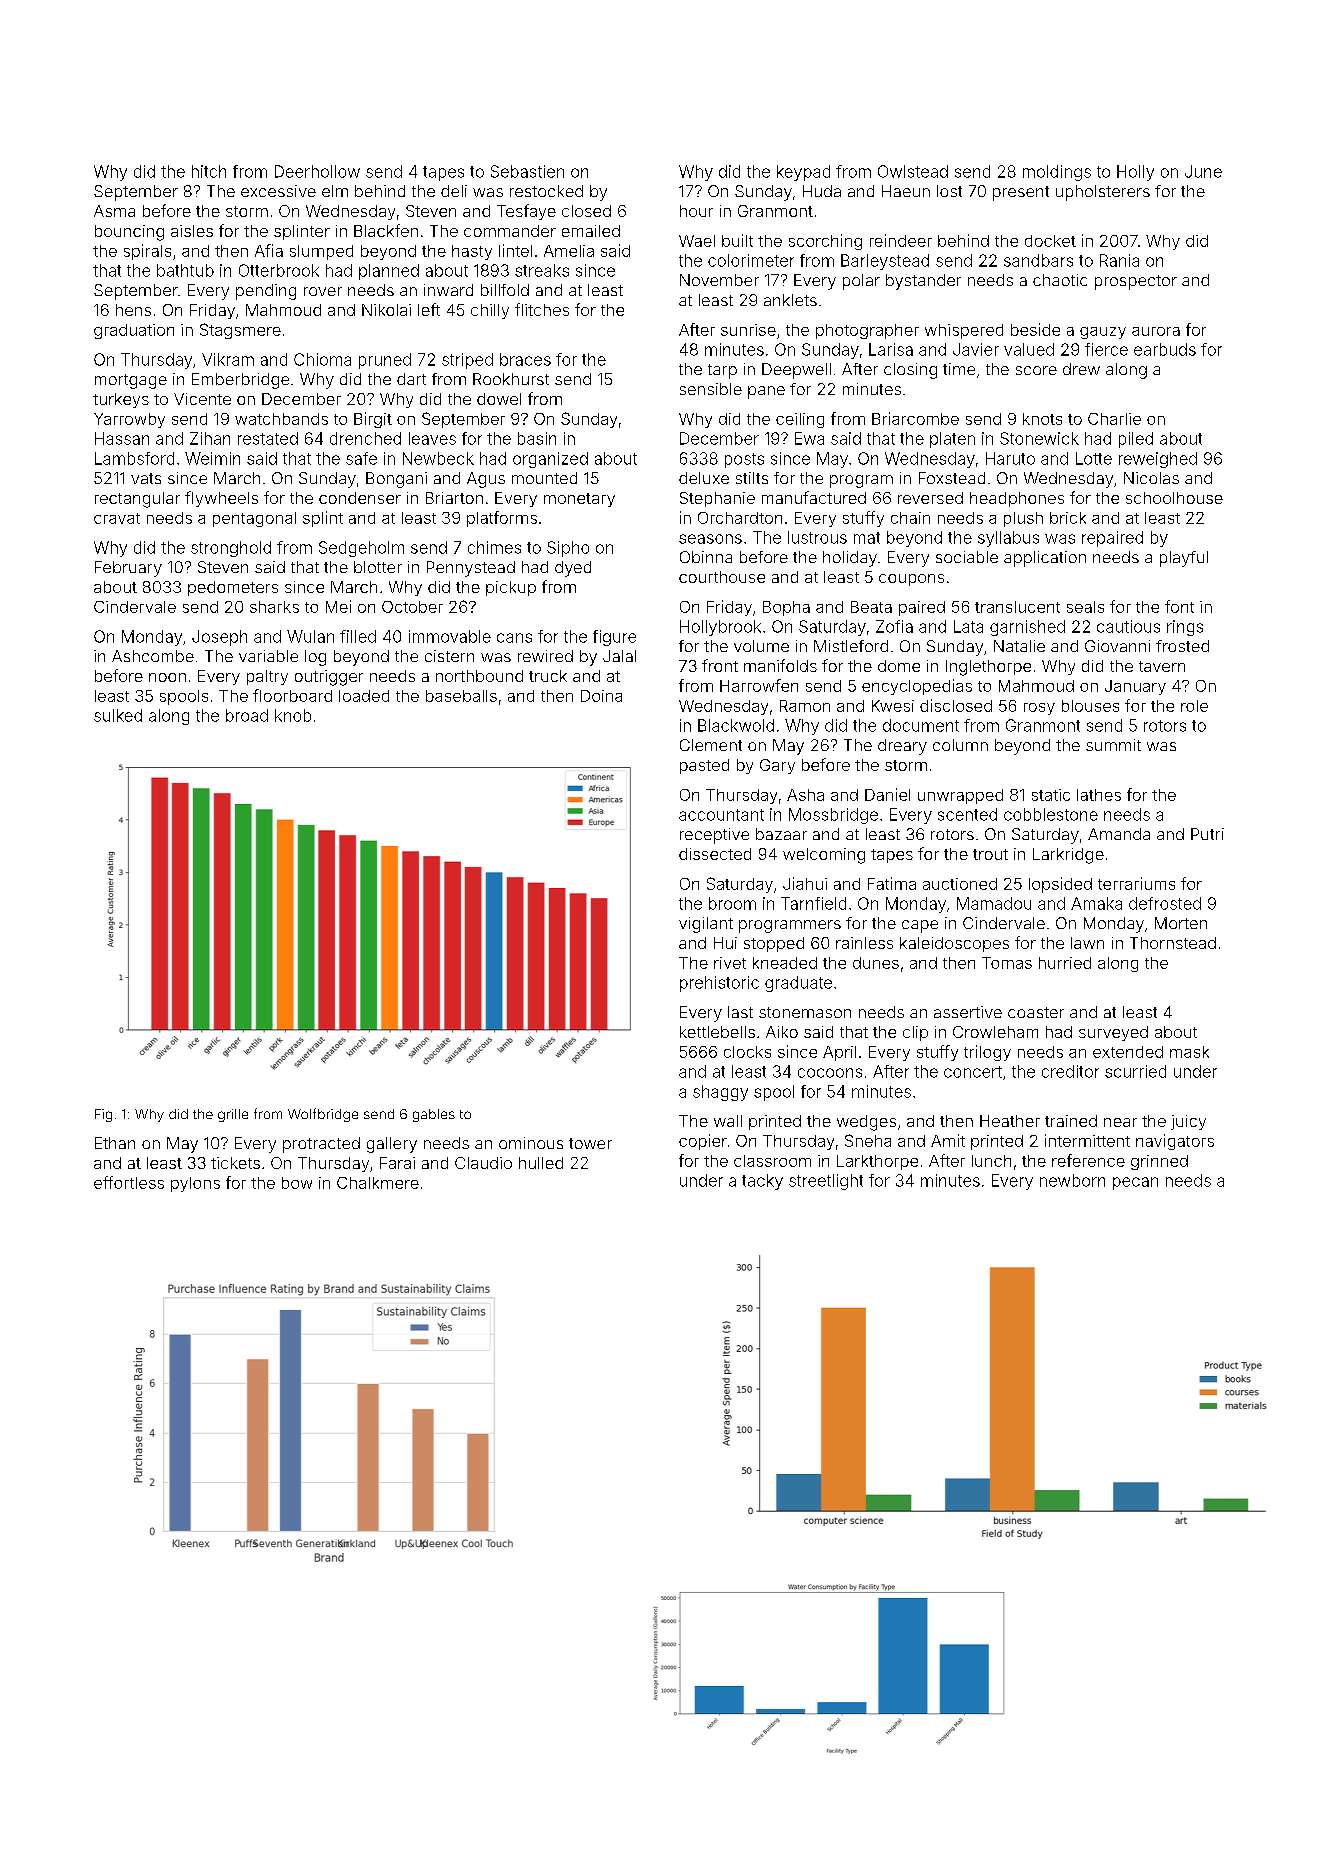 Image resolution: width=1319 pixels, height=1866 pixels. I want to click on Nikolai, so click(386, 310).
